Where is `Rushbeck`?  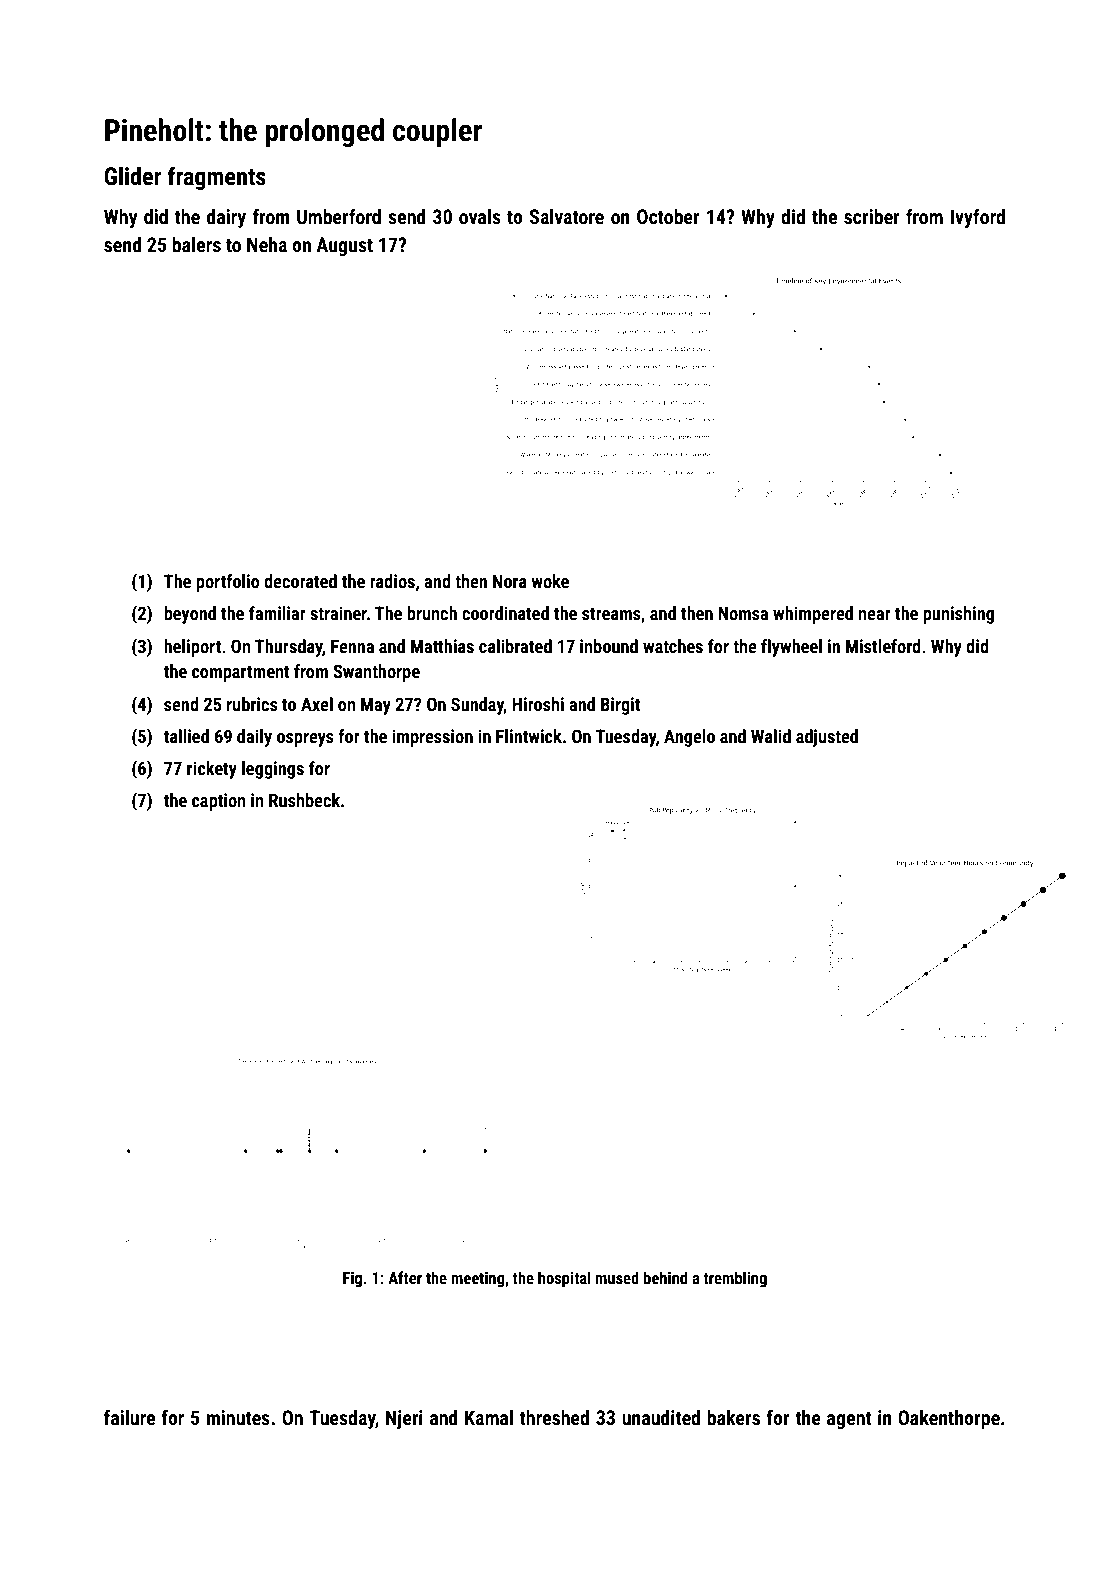 Rushbeck is located at coordinates (304, 800).
